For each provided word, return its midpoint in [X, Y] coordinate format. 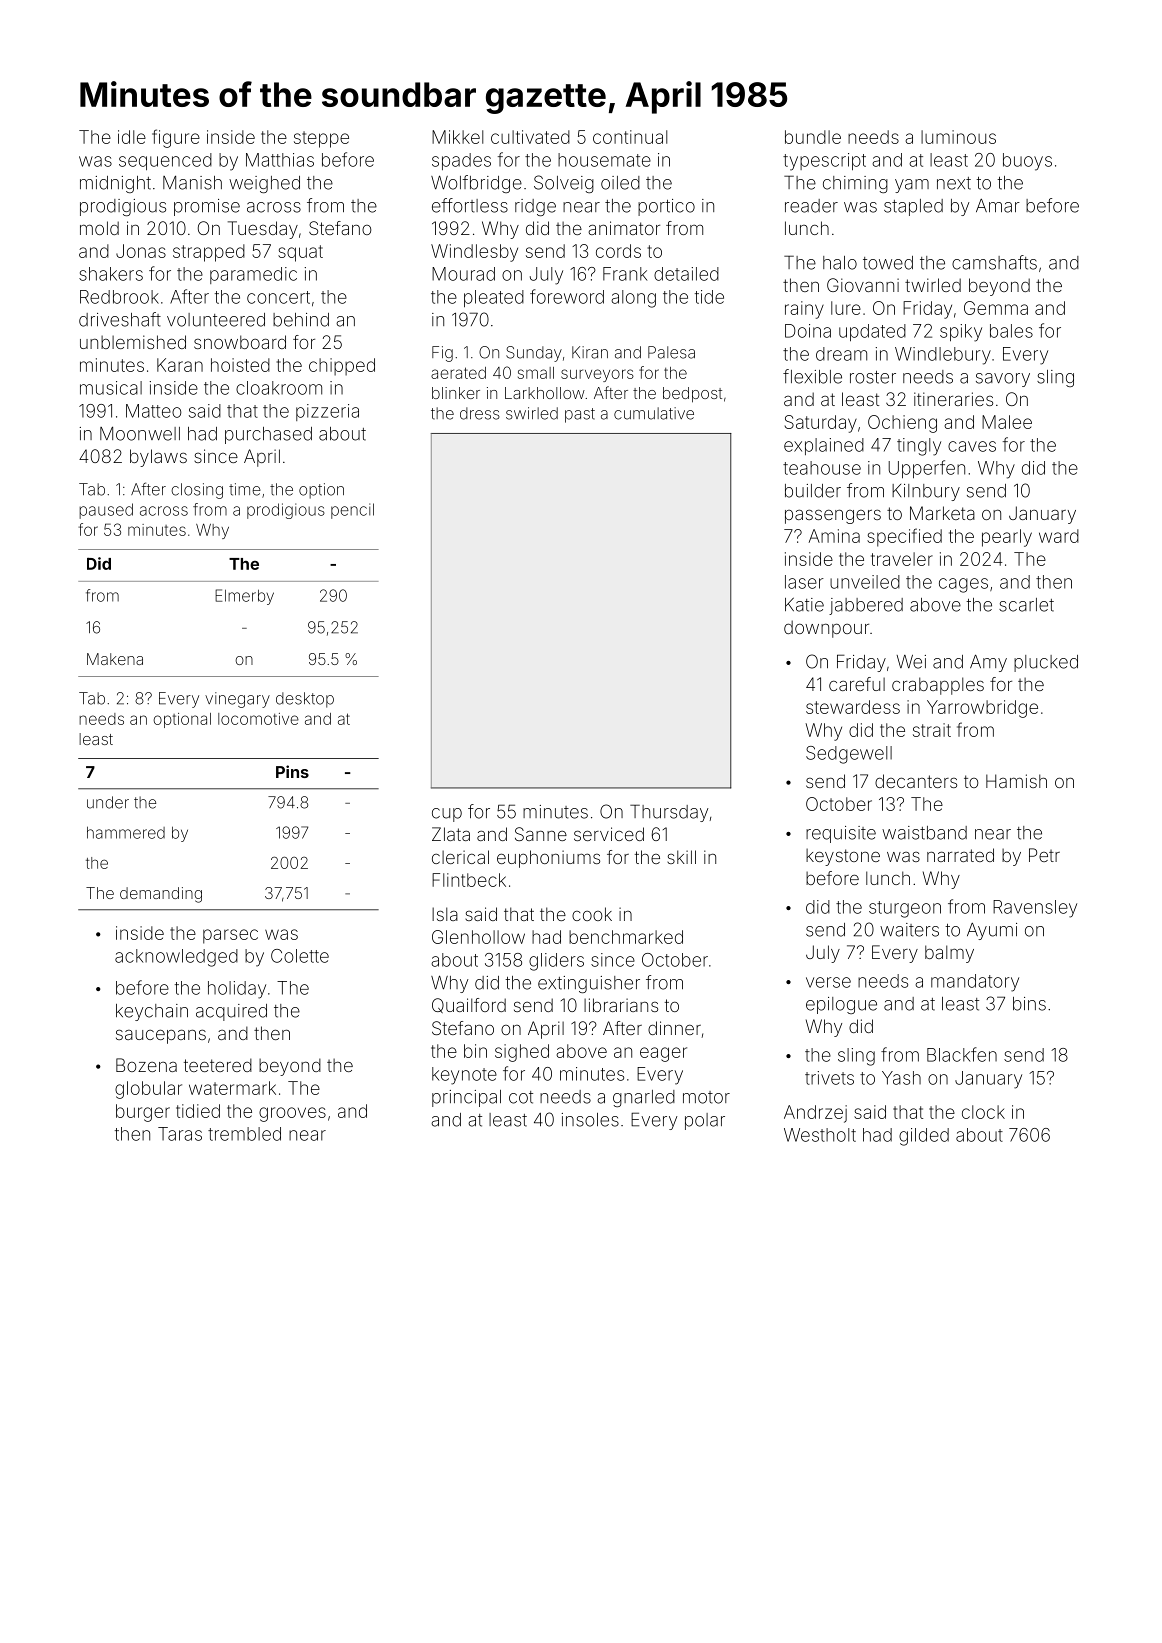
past [580, 415]
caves [972, 446]
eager [663, 1054]
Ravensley [1035, 909]
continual [630, 137]
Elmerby [244, 597]
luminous [958, 137]
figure [176, 138]
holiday [237, 990]
